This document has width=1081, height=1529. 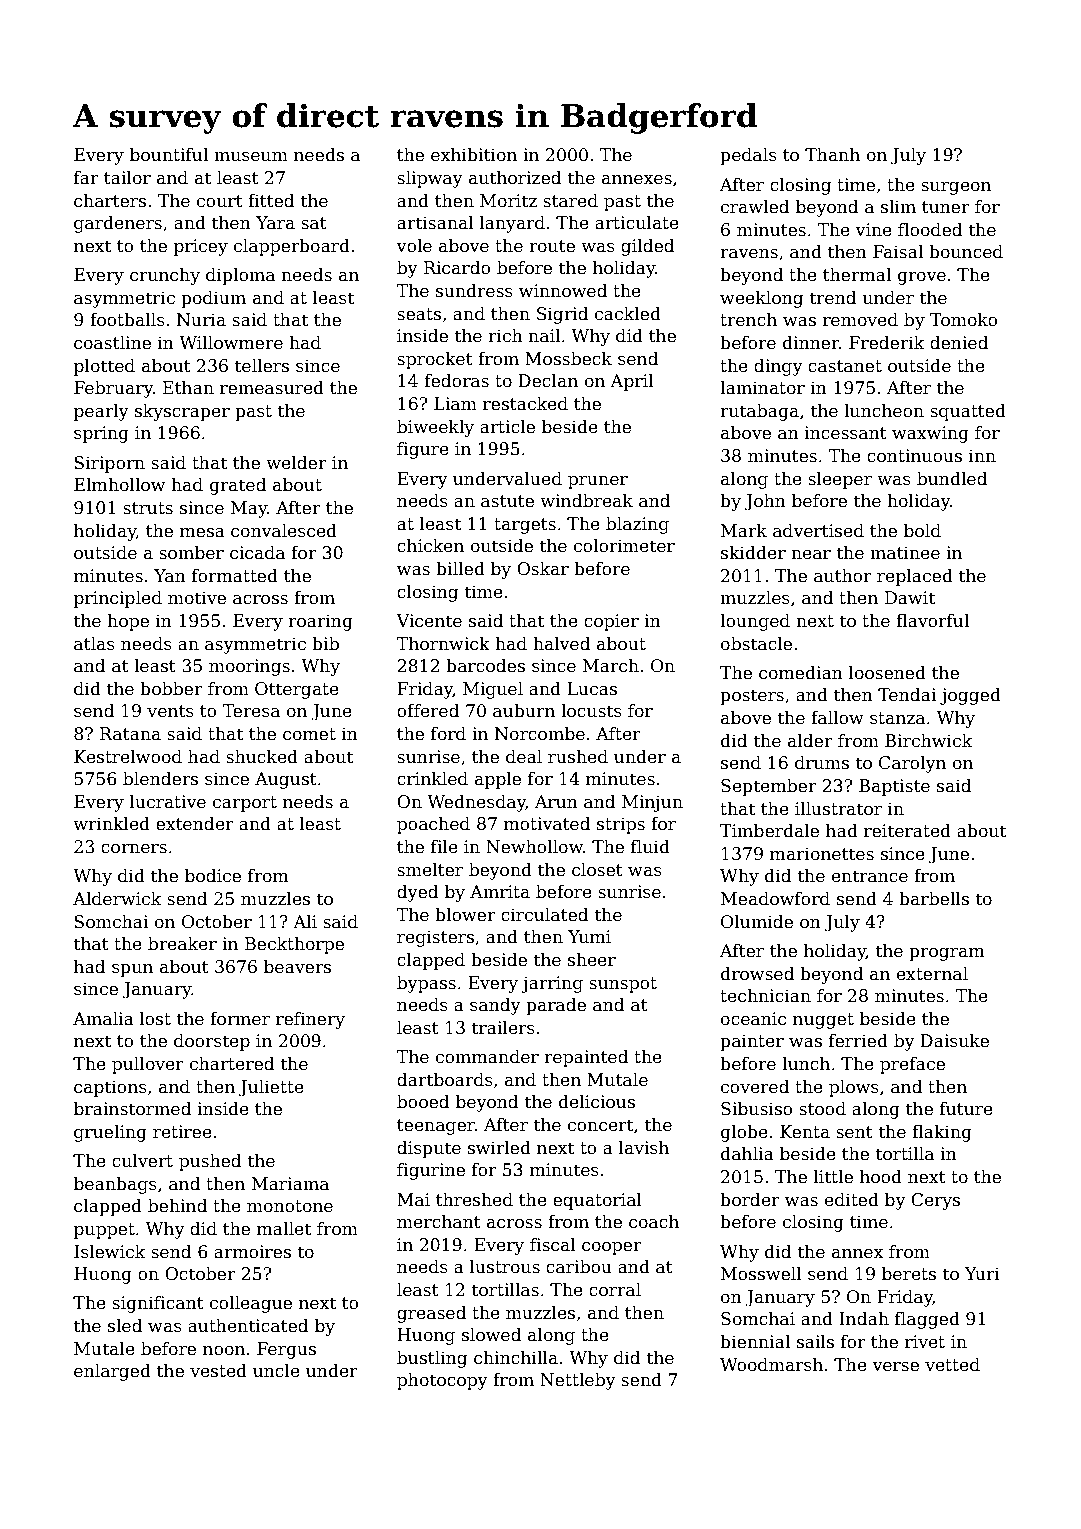 What do you see at coordinates (578, 1381) in the document?
I see `Nettleby` at bounding box center [578, 1381].
